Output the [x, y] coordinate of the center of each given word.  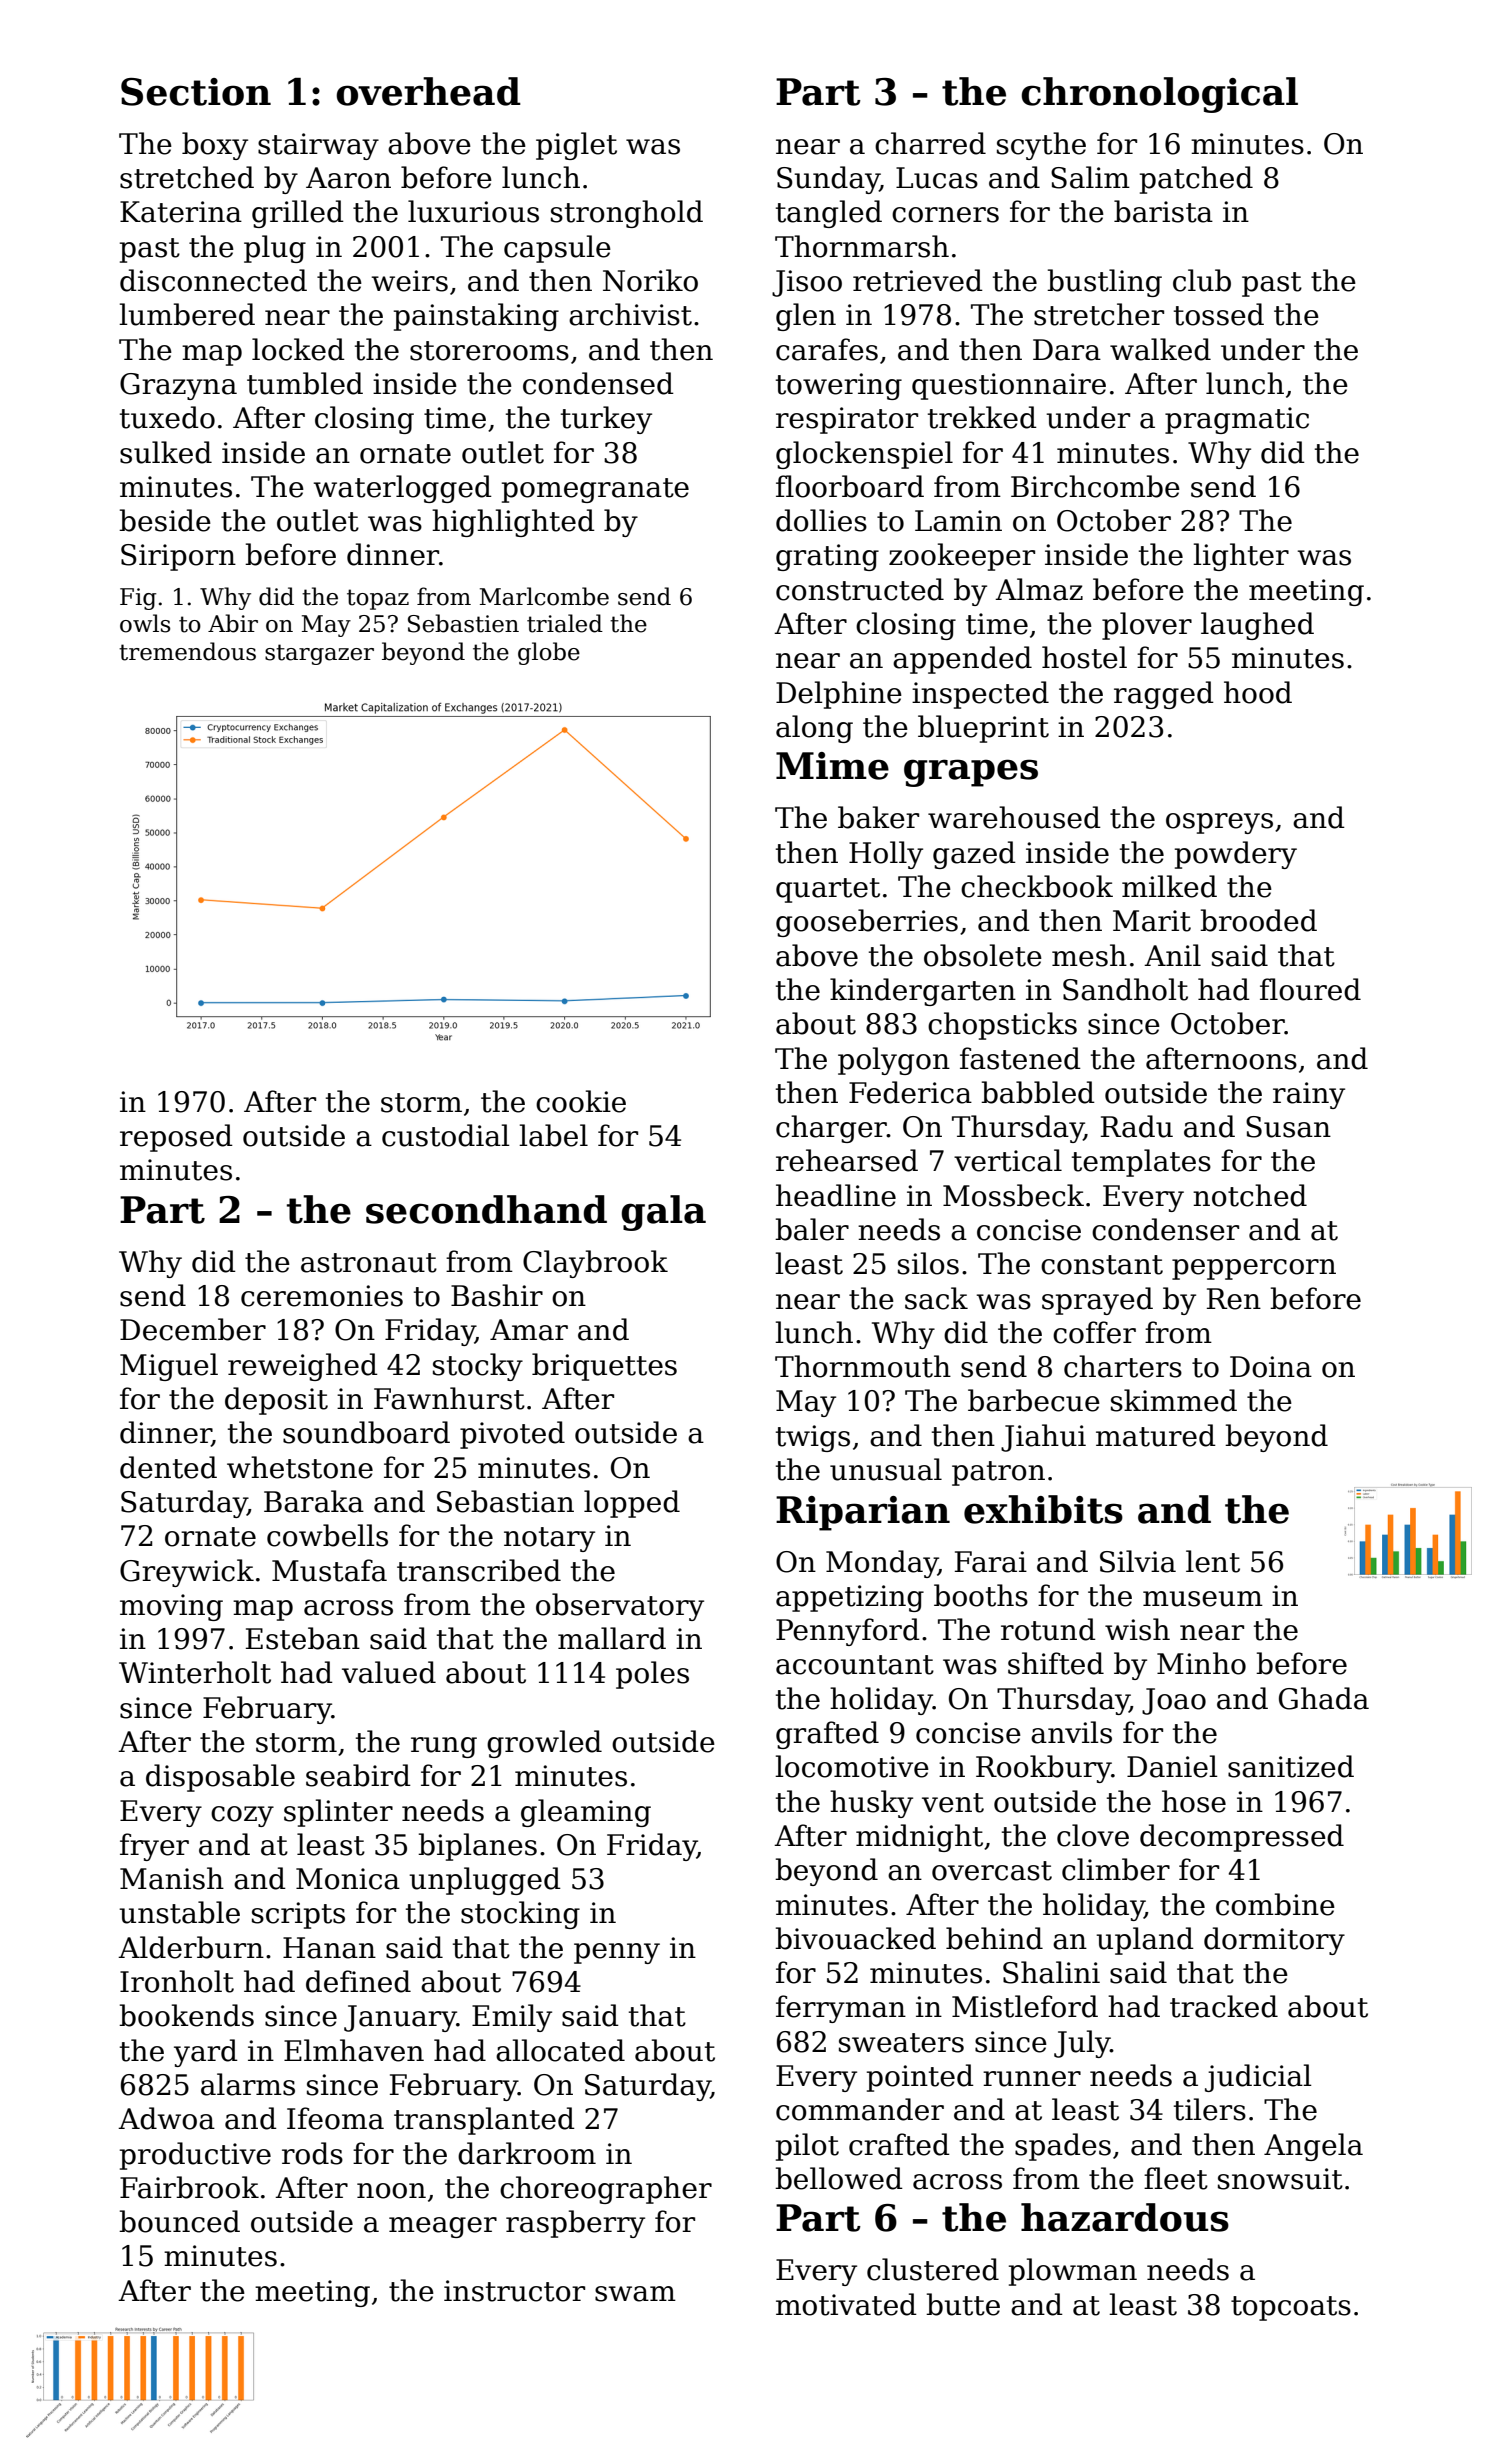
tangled [829, 214]
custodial [446, 1135]
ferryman [841, 2009]
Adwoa [166, 2118]
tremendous [187, 651]
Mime [832, 766]
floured [1310, 989]
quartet [828, 890]
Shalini [1051, 1972]
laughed [1257, 626]
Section [196, 92]
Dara [1067, 350]
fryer [154, 1847]
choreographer [606, 2190]
